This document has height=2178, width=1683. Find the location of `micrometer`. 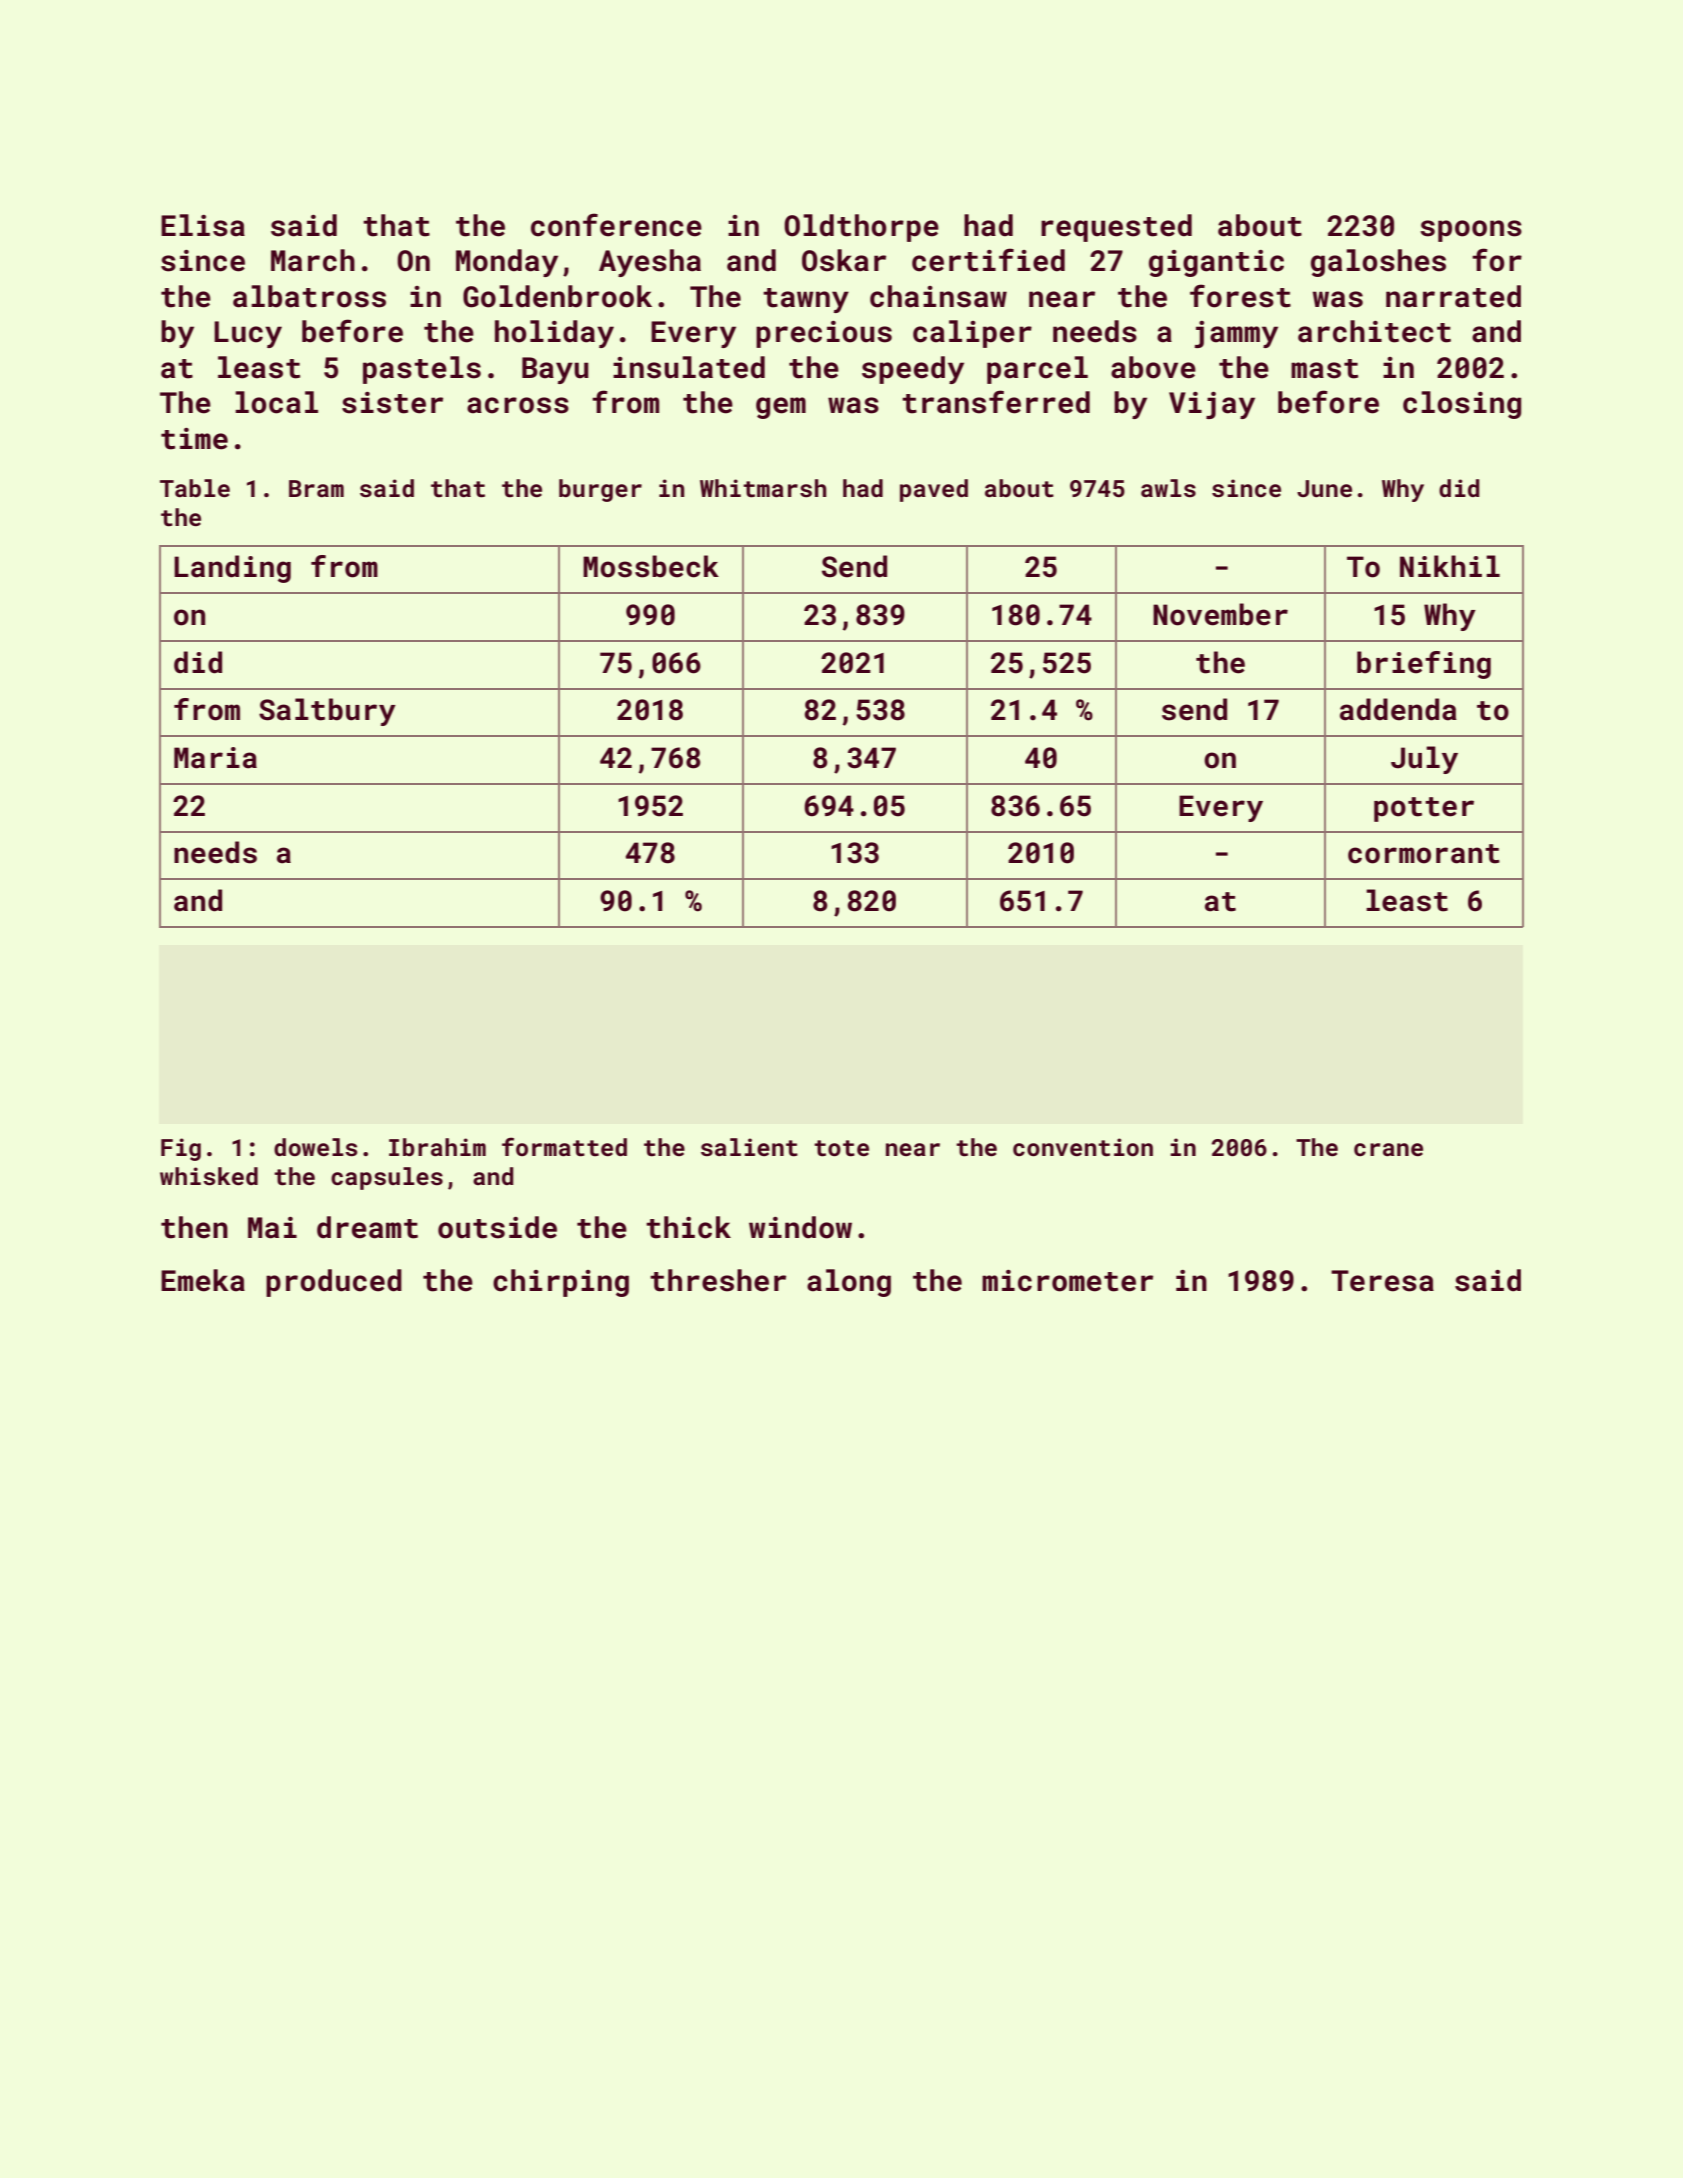

micrometer is located at coordinates (1067, 1281).
